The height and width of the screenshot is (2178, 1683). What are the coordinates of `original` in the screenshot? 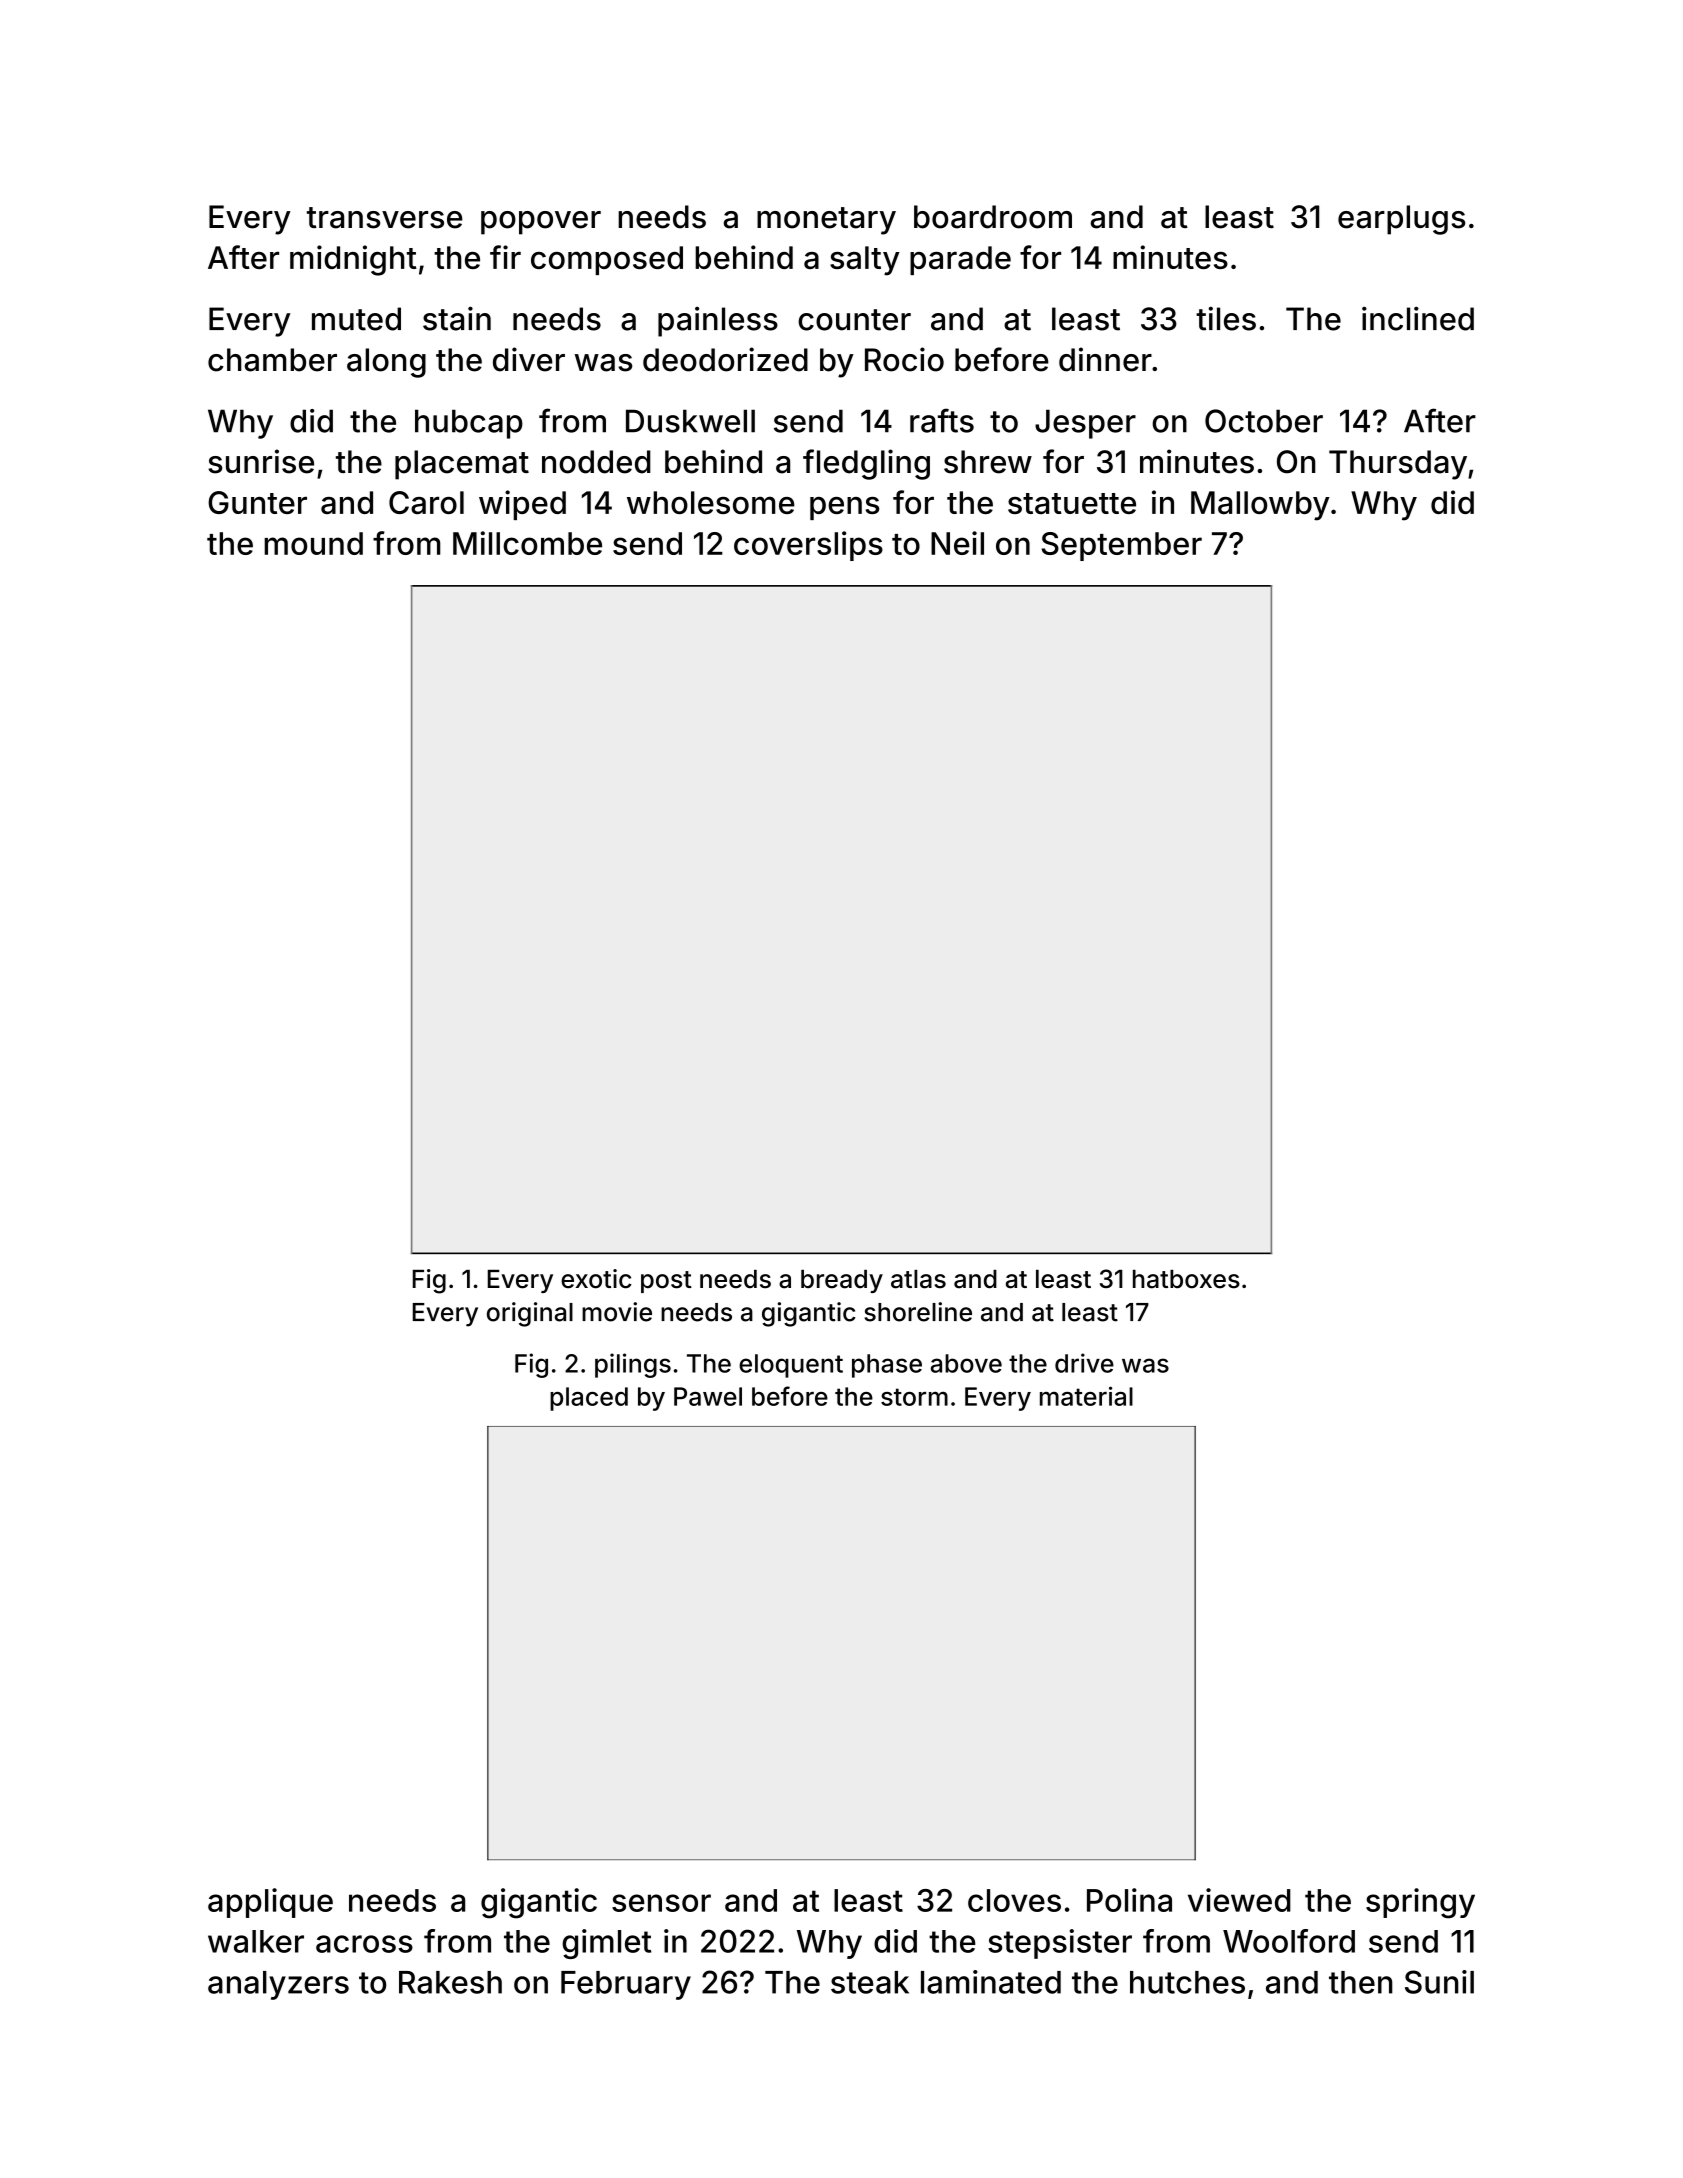 It's located at (530, 1314).
